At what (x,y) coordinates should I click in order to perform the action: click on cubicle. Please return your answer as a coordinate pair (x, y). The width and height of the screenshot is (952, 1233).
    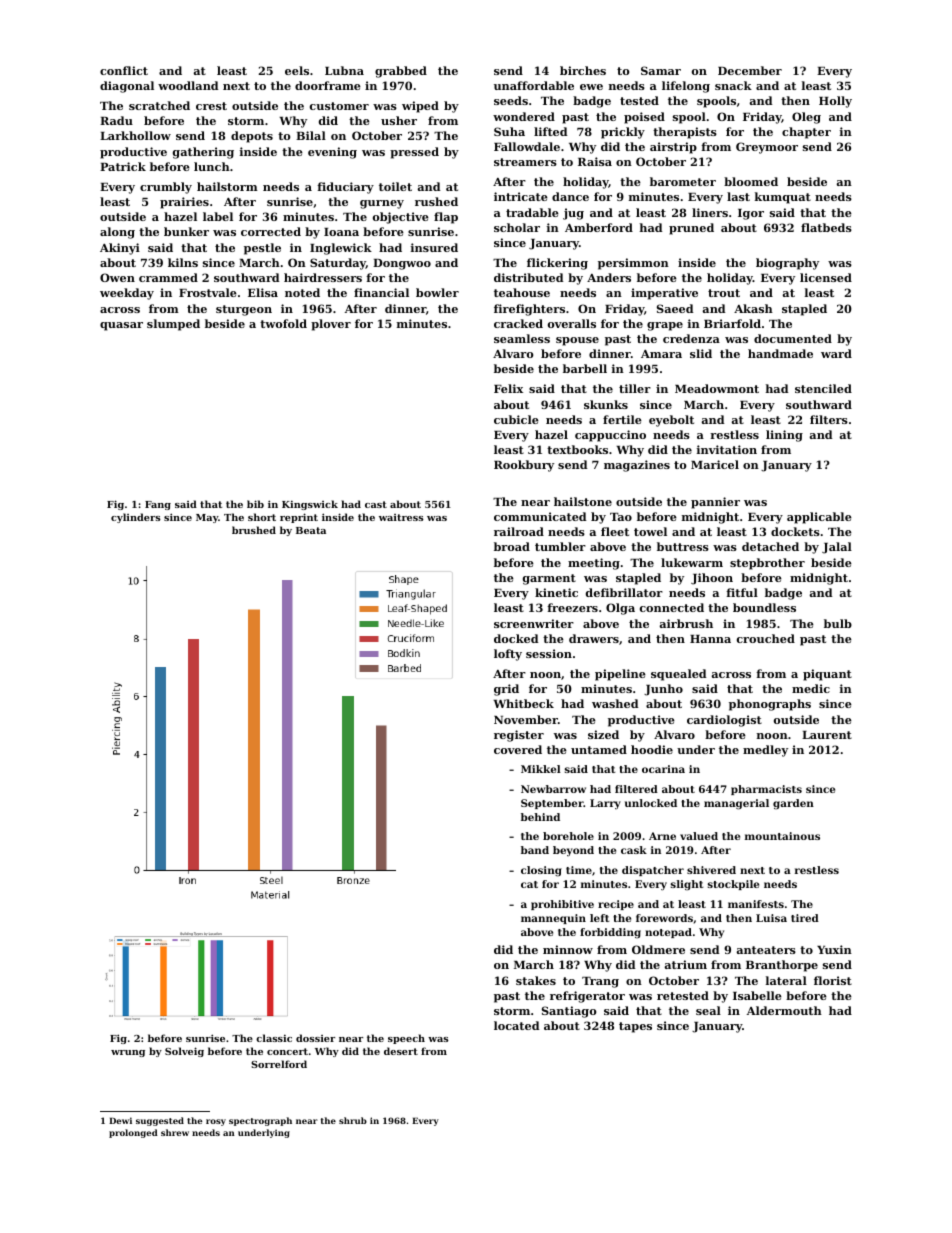
    Looking at the image, I should click on (516, 419).
